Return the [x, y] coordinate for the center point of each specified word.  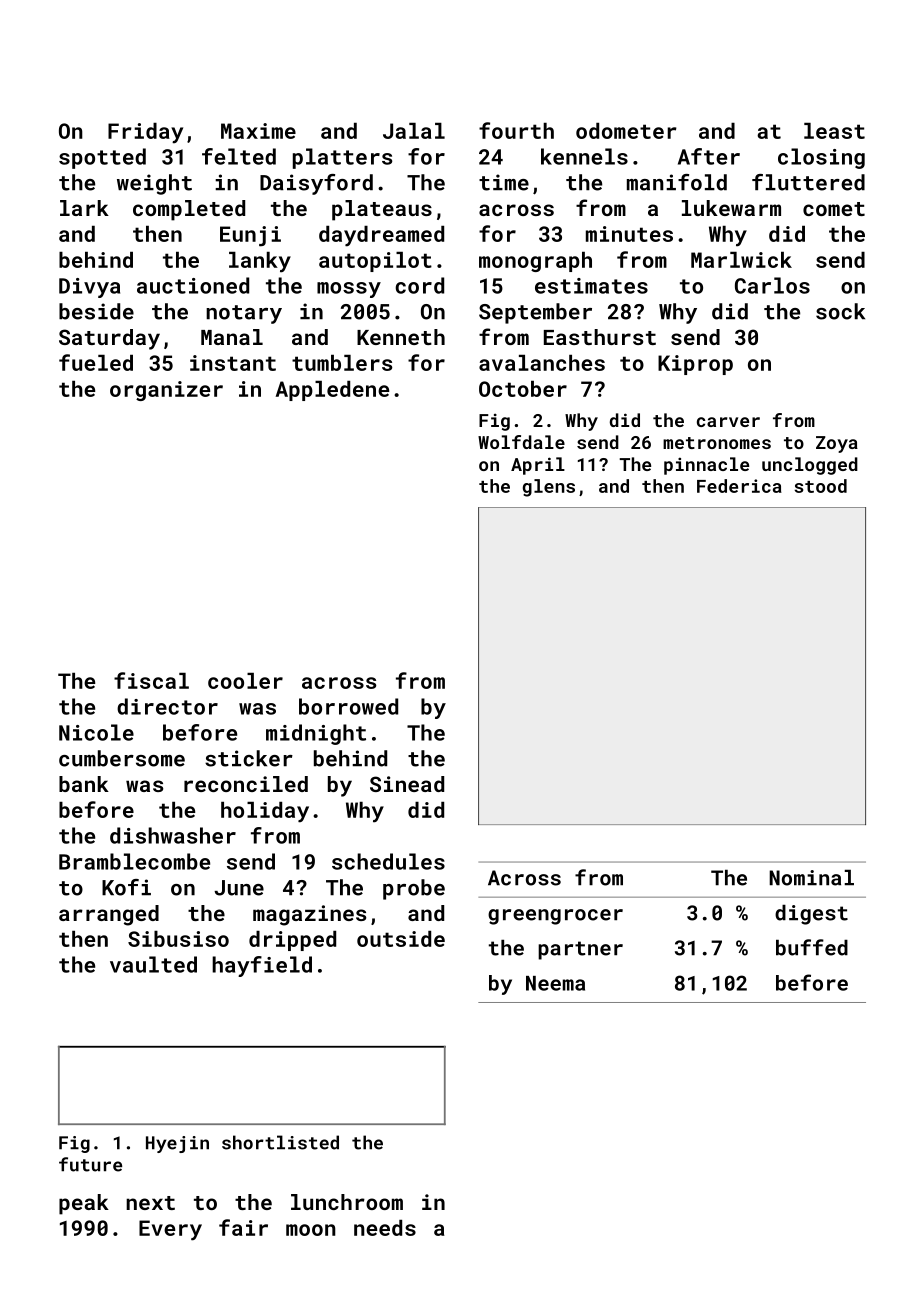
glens [549, 488]
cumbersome [122, 758]
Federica [739, 486]
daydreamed [381, 236]
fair [243, 1227]
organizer [166, 391]
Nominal [811, 878]
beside [96, 311]
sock [840, 311]
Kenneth [401, 337]
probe [414, 889]
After [709, 156]
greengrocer [555, 917]
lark [84, 208]
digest [811, 915]
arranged [109, 915]
